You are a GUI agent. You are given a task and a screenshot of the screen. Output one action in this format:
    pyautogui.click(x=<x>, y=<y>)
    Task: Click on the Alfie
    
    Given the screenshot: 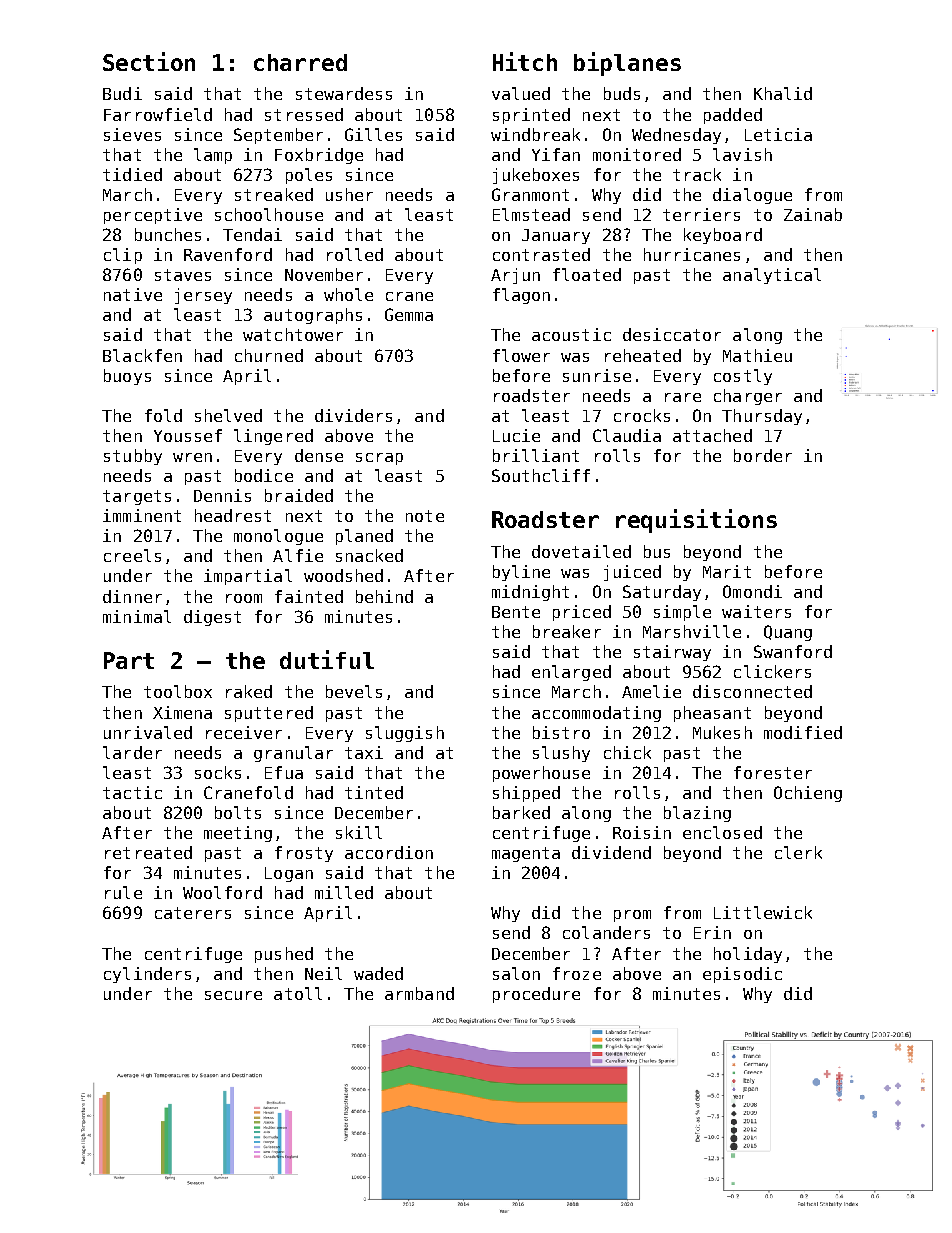 What is the action you would take?
    pyautogui.click(x=298, y=555)
